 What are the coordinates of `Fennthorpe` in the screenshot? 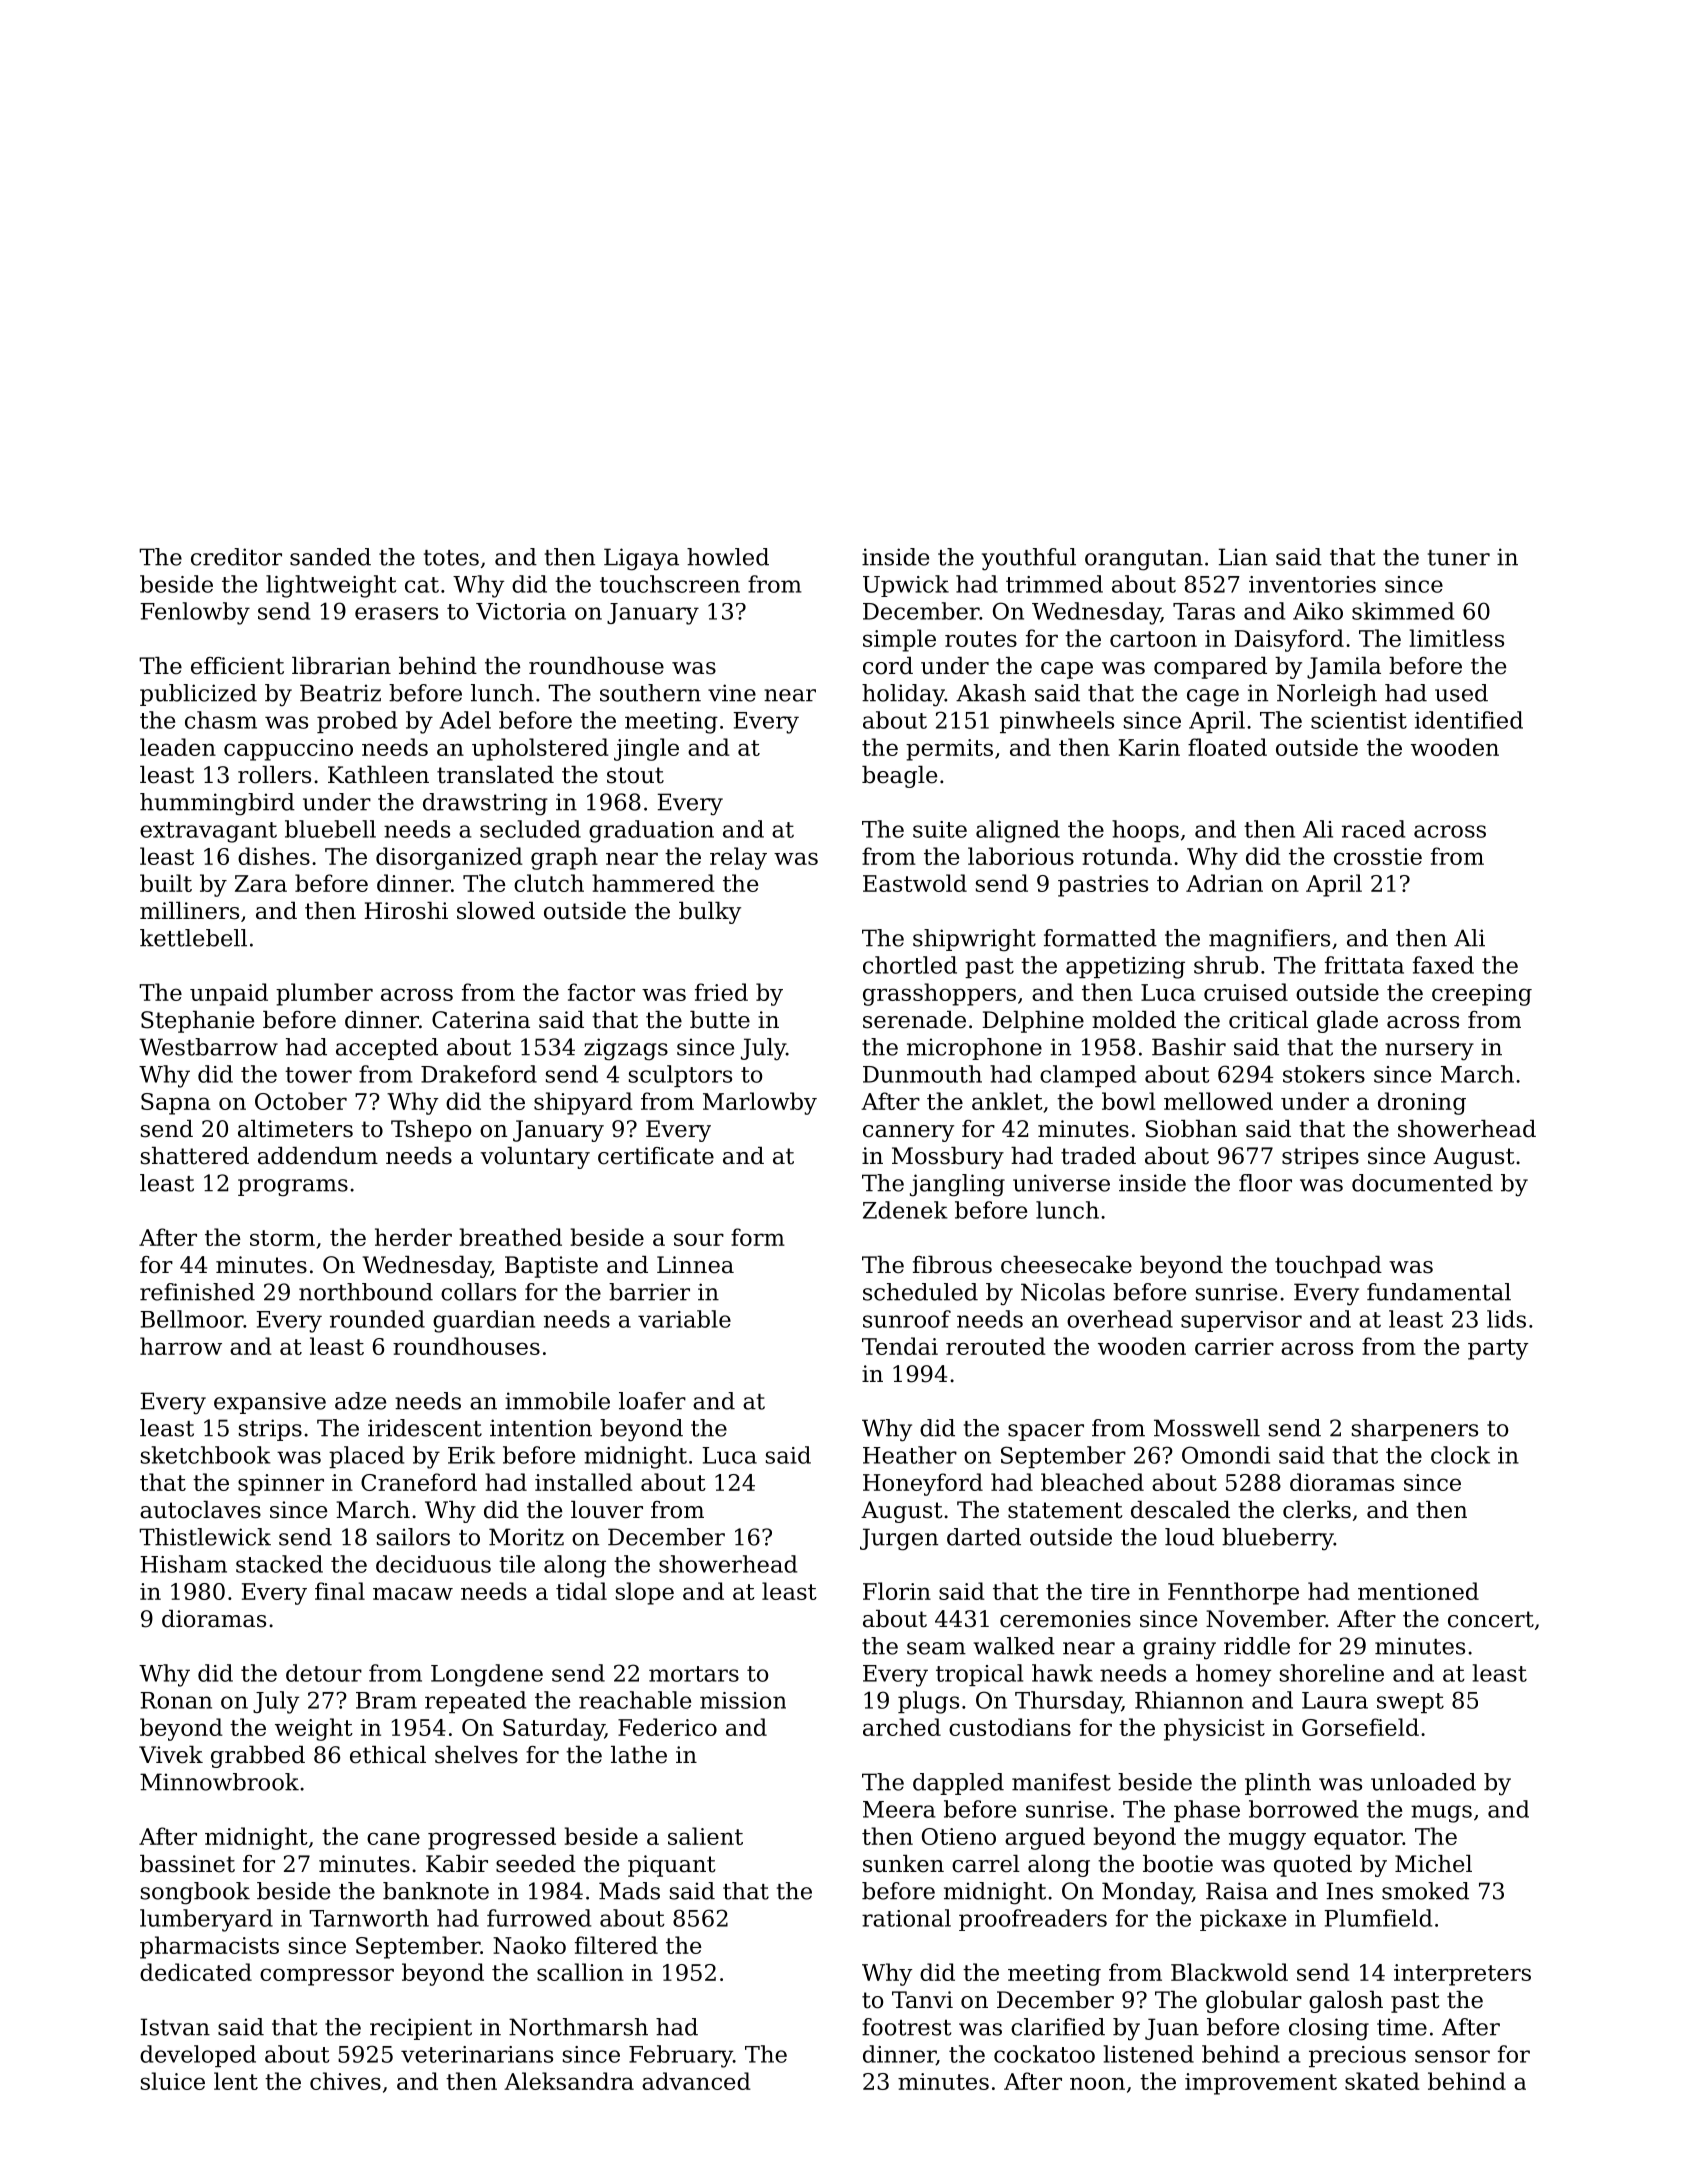 It's located at (1233, 1593).
